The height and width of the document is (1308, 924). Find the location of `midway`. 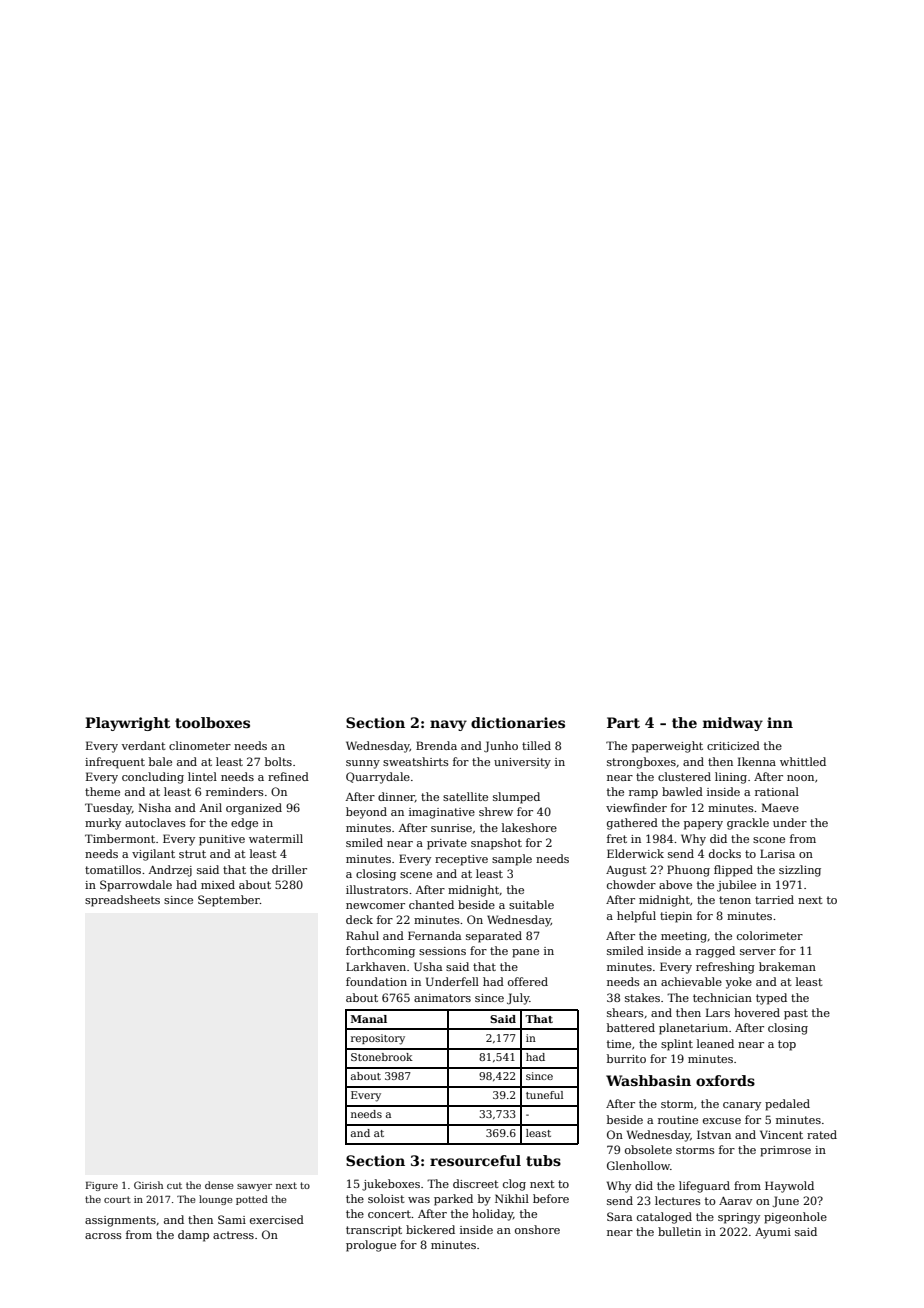

midway is located at coordinates (733, 724).
